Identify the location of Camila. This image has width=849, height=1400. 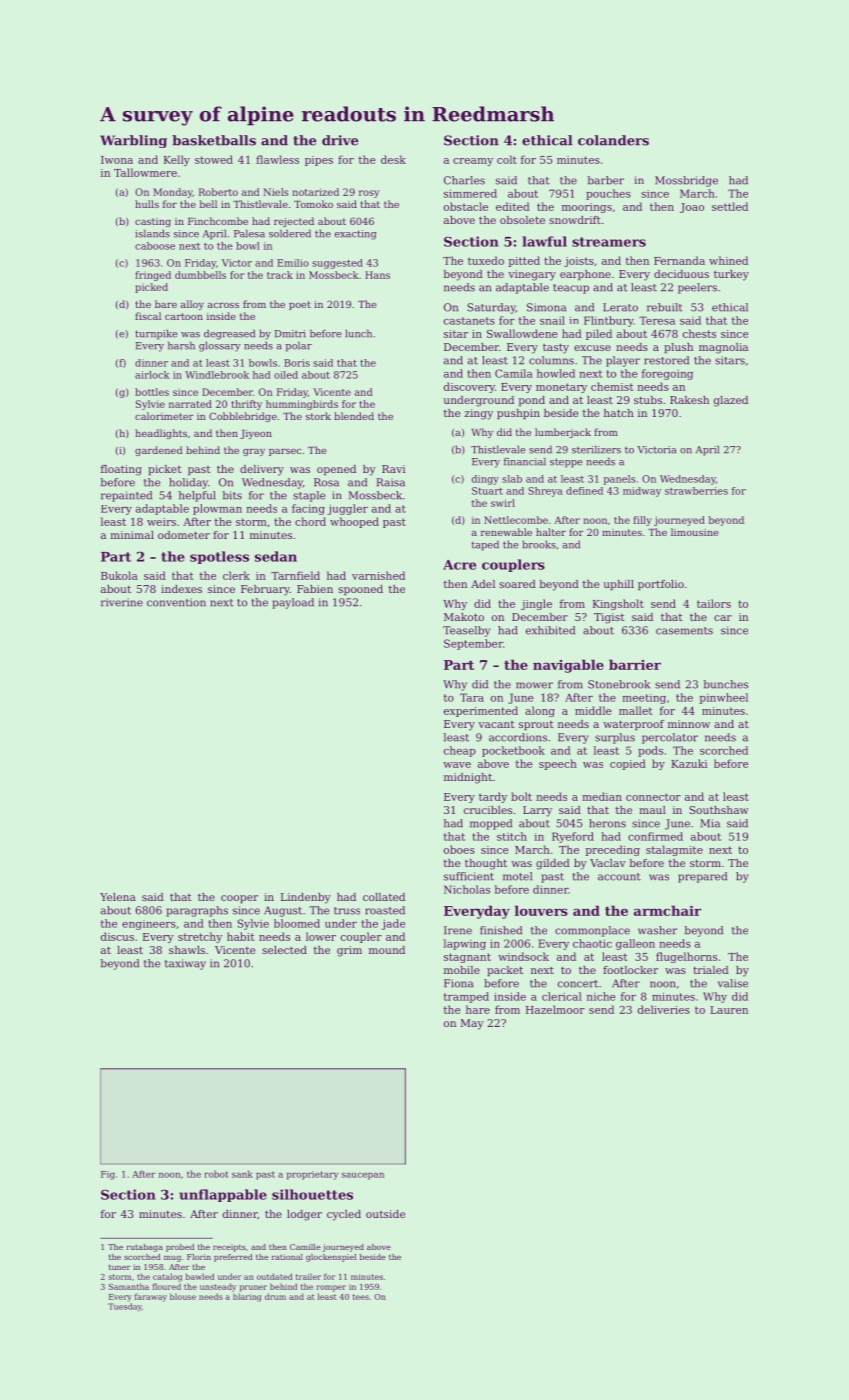
(514, 373).
